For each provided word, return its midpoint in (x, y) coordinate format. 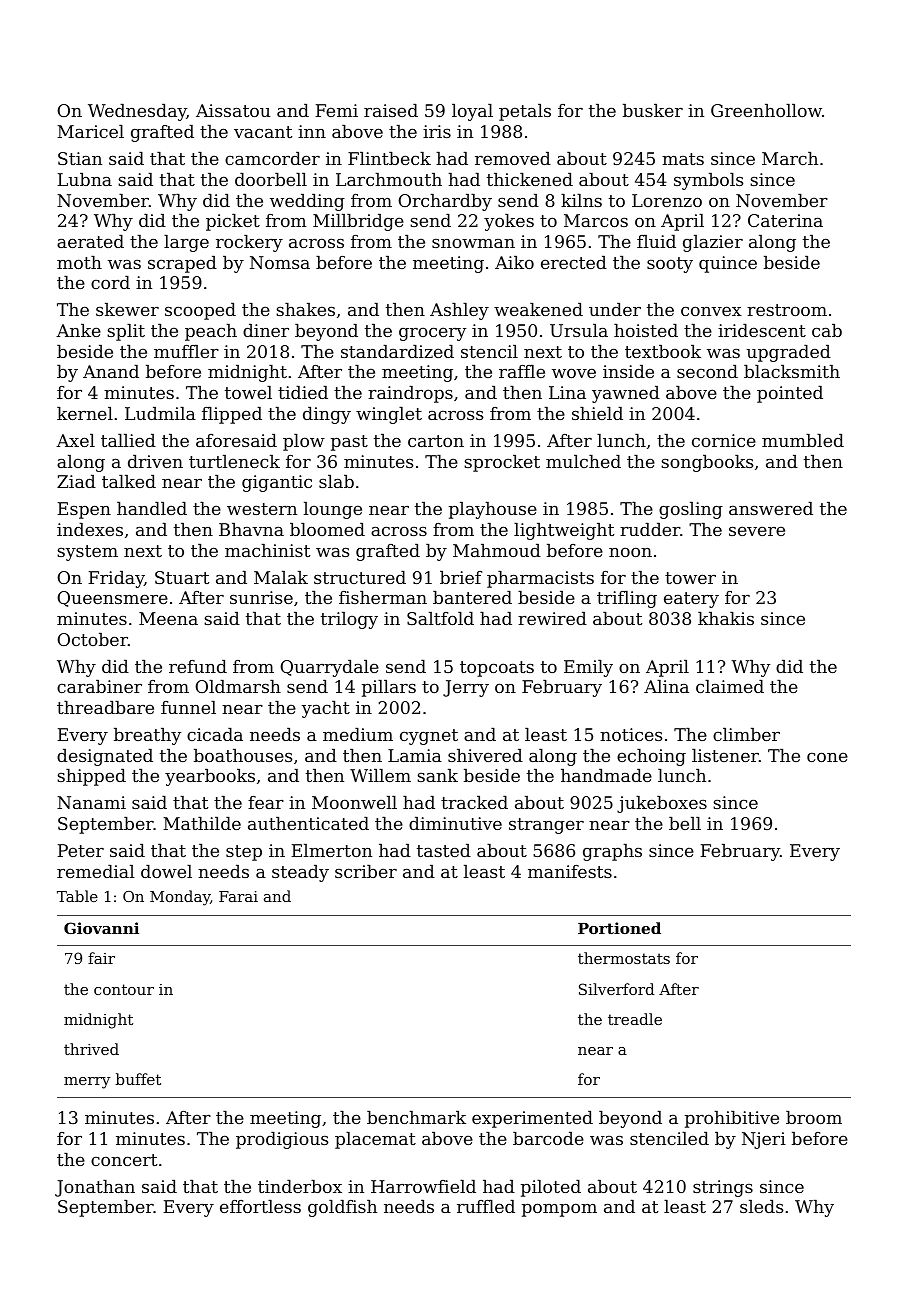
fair (101, 958)
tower (690, 578)
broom (814, 1117)
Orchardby (445, 202)
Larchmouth (389, 179)
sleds (761, 1206)
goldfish (342, 1208)
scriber (366, 871)
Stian (80, 158)
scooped (200, 311)
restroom (787, 310)
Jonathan (95, 1188)
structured (360, 577)
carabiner (99, 686)
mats (683, 159)
